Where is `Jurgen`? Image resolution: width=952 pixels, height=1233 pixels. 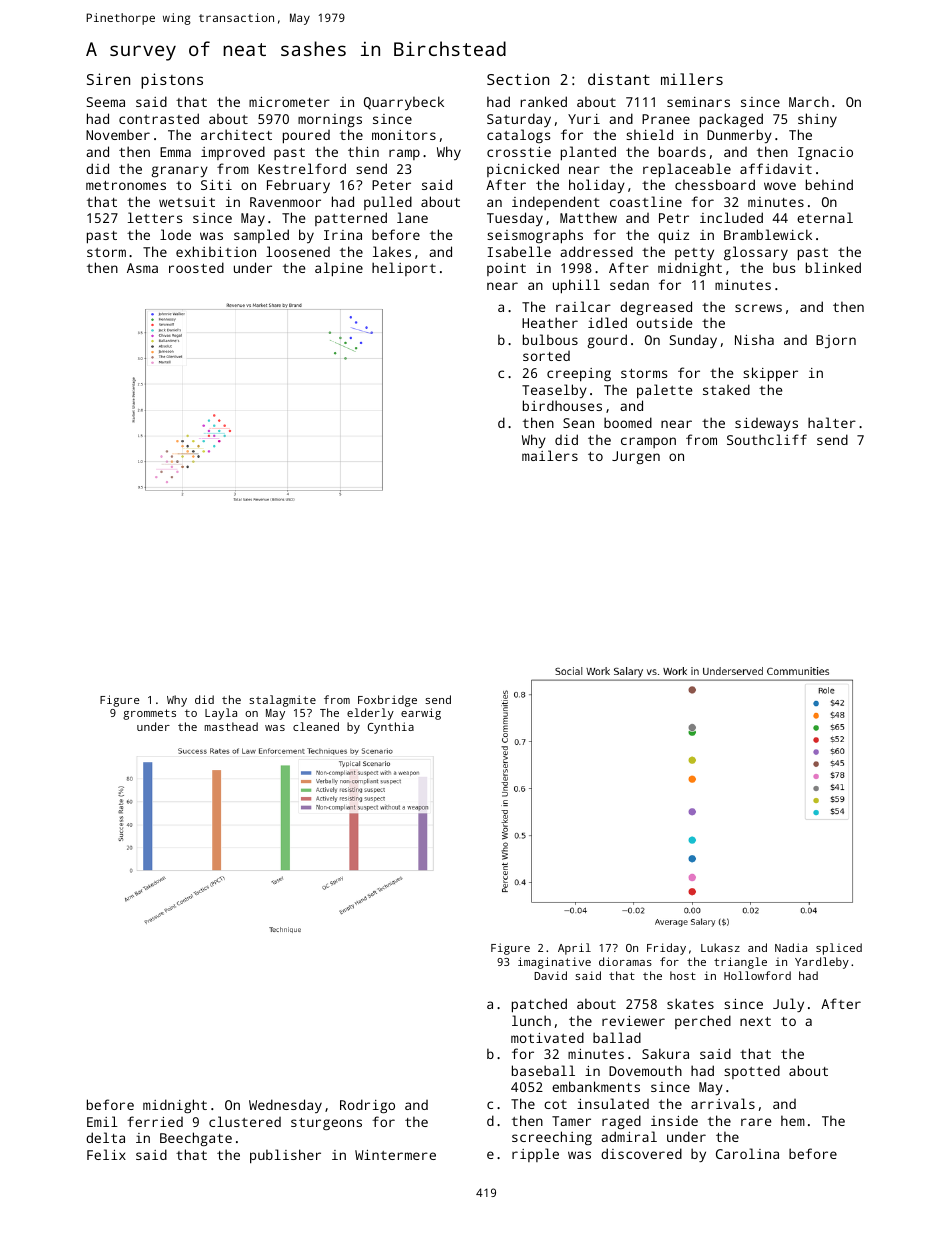
Jurgen is located at coordinates (636, 457).
